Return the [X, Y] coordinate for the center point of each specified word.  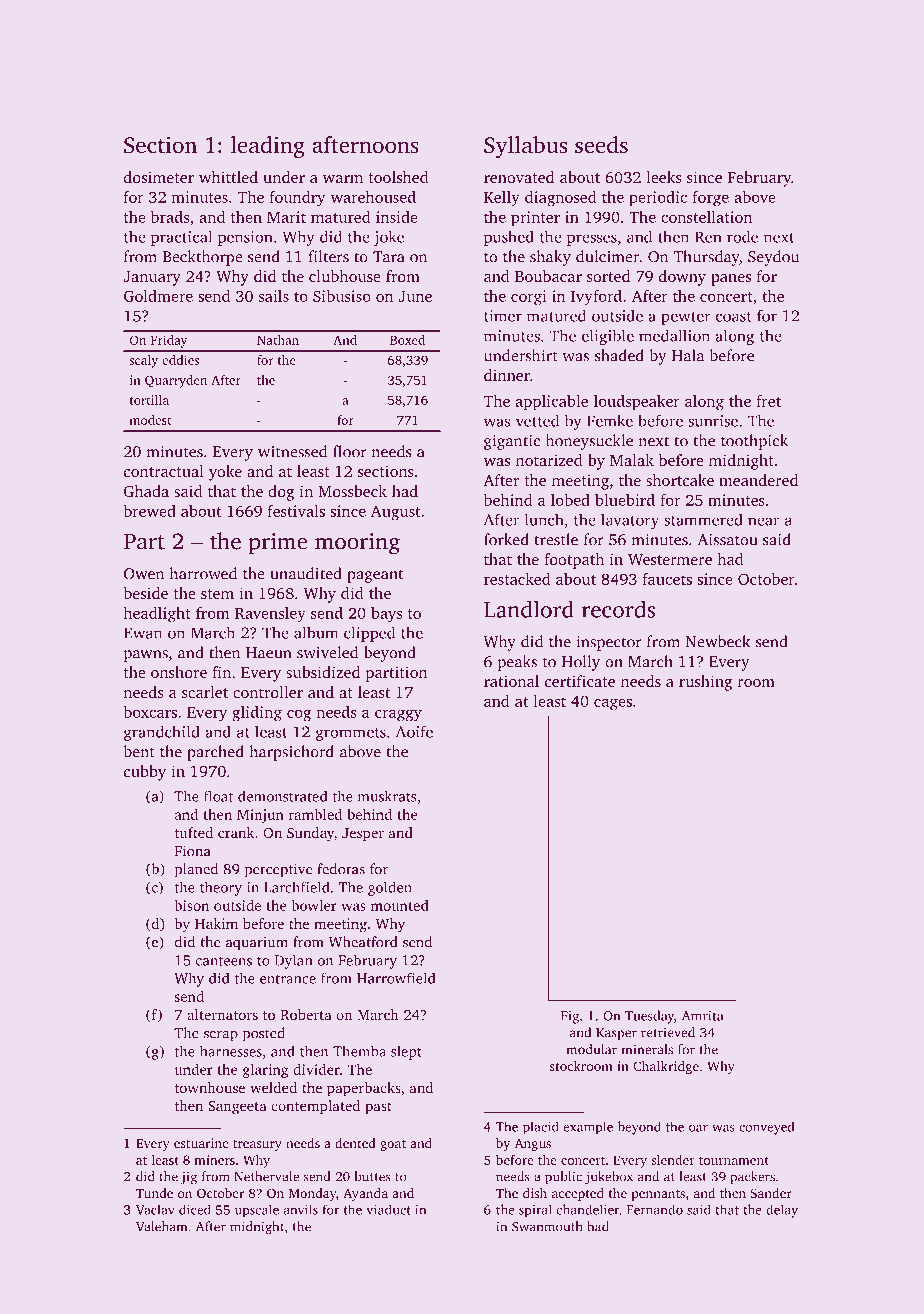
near [763, 521]
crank [236, 832]
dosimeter [159, 177]
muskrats [387, 796]
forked [506, 539]
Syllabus [525, 147]
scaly [143, 361]
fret [768, 401]
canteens [224, 961]
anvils [301, 1209]
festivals [296, 511]
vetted [537, 421]
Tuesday [649, 1017]
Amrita [703, 1016]
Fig [570, 1017]
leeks [664, 177]
